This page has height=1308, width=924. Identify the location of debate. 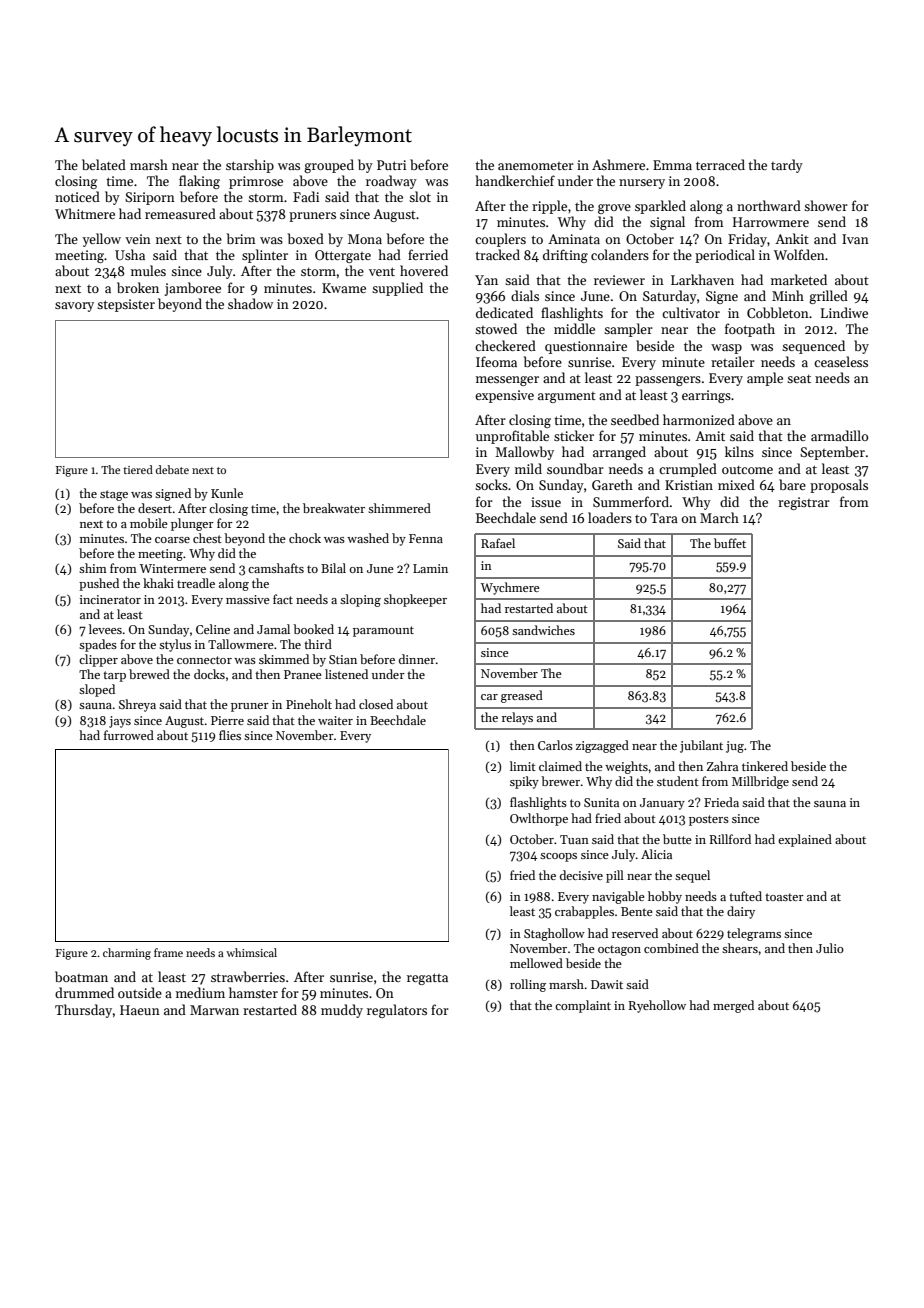
(172, 469).
